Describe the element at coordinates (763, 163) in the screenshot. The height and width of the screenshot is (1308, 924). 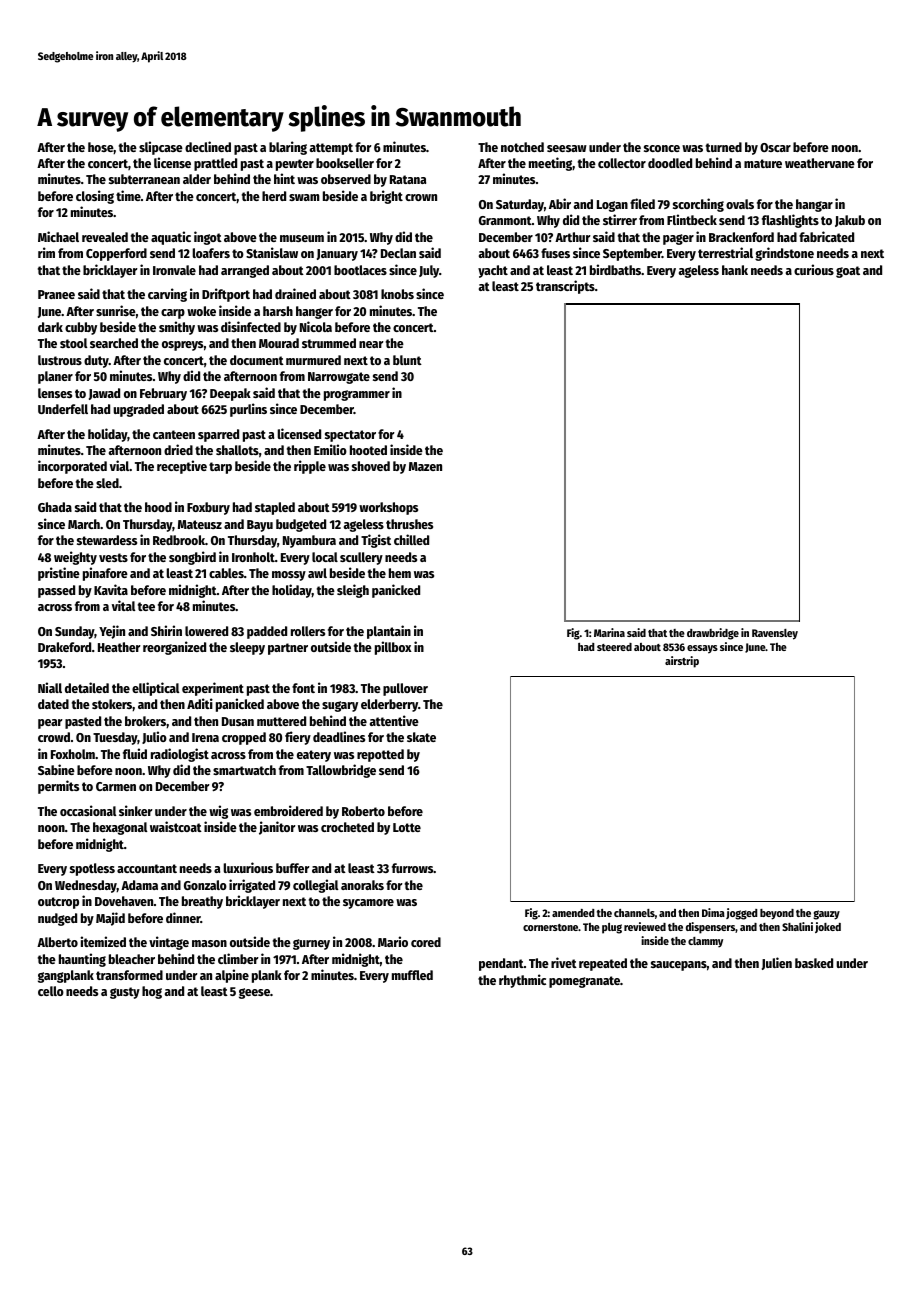
I see `mature` at that location.
